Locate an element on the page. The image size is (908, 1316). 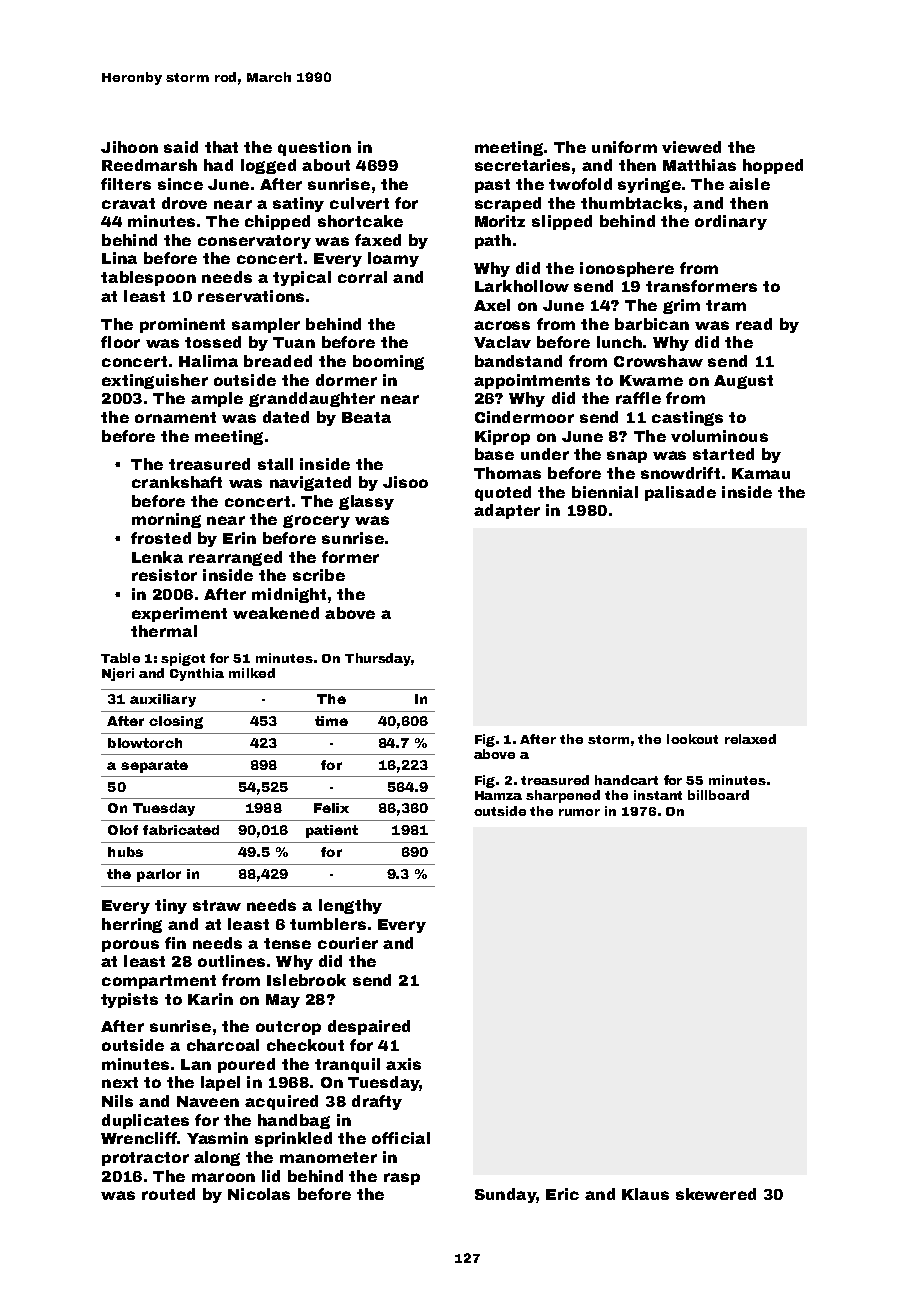
drove is located at coordinates (184, 203).
